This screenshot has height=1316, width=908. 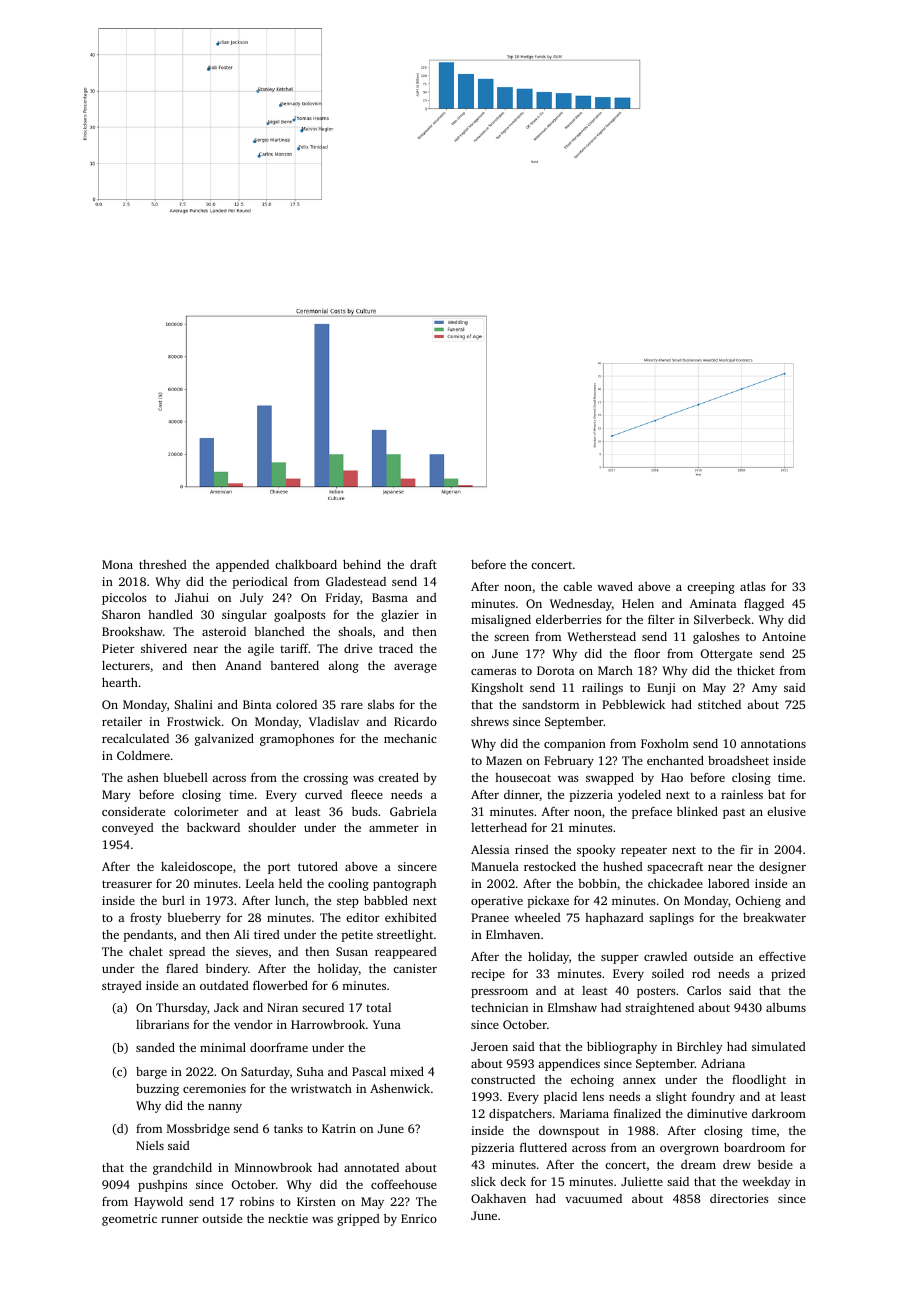 I want to click on Binta, so click(x=257, y=704).
